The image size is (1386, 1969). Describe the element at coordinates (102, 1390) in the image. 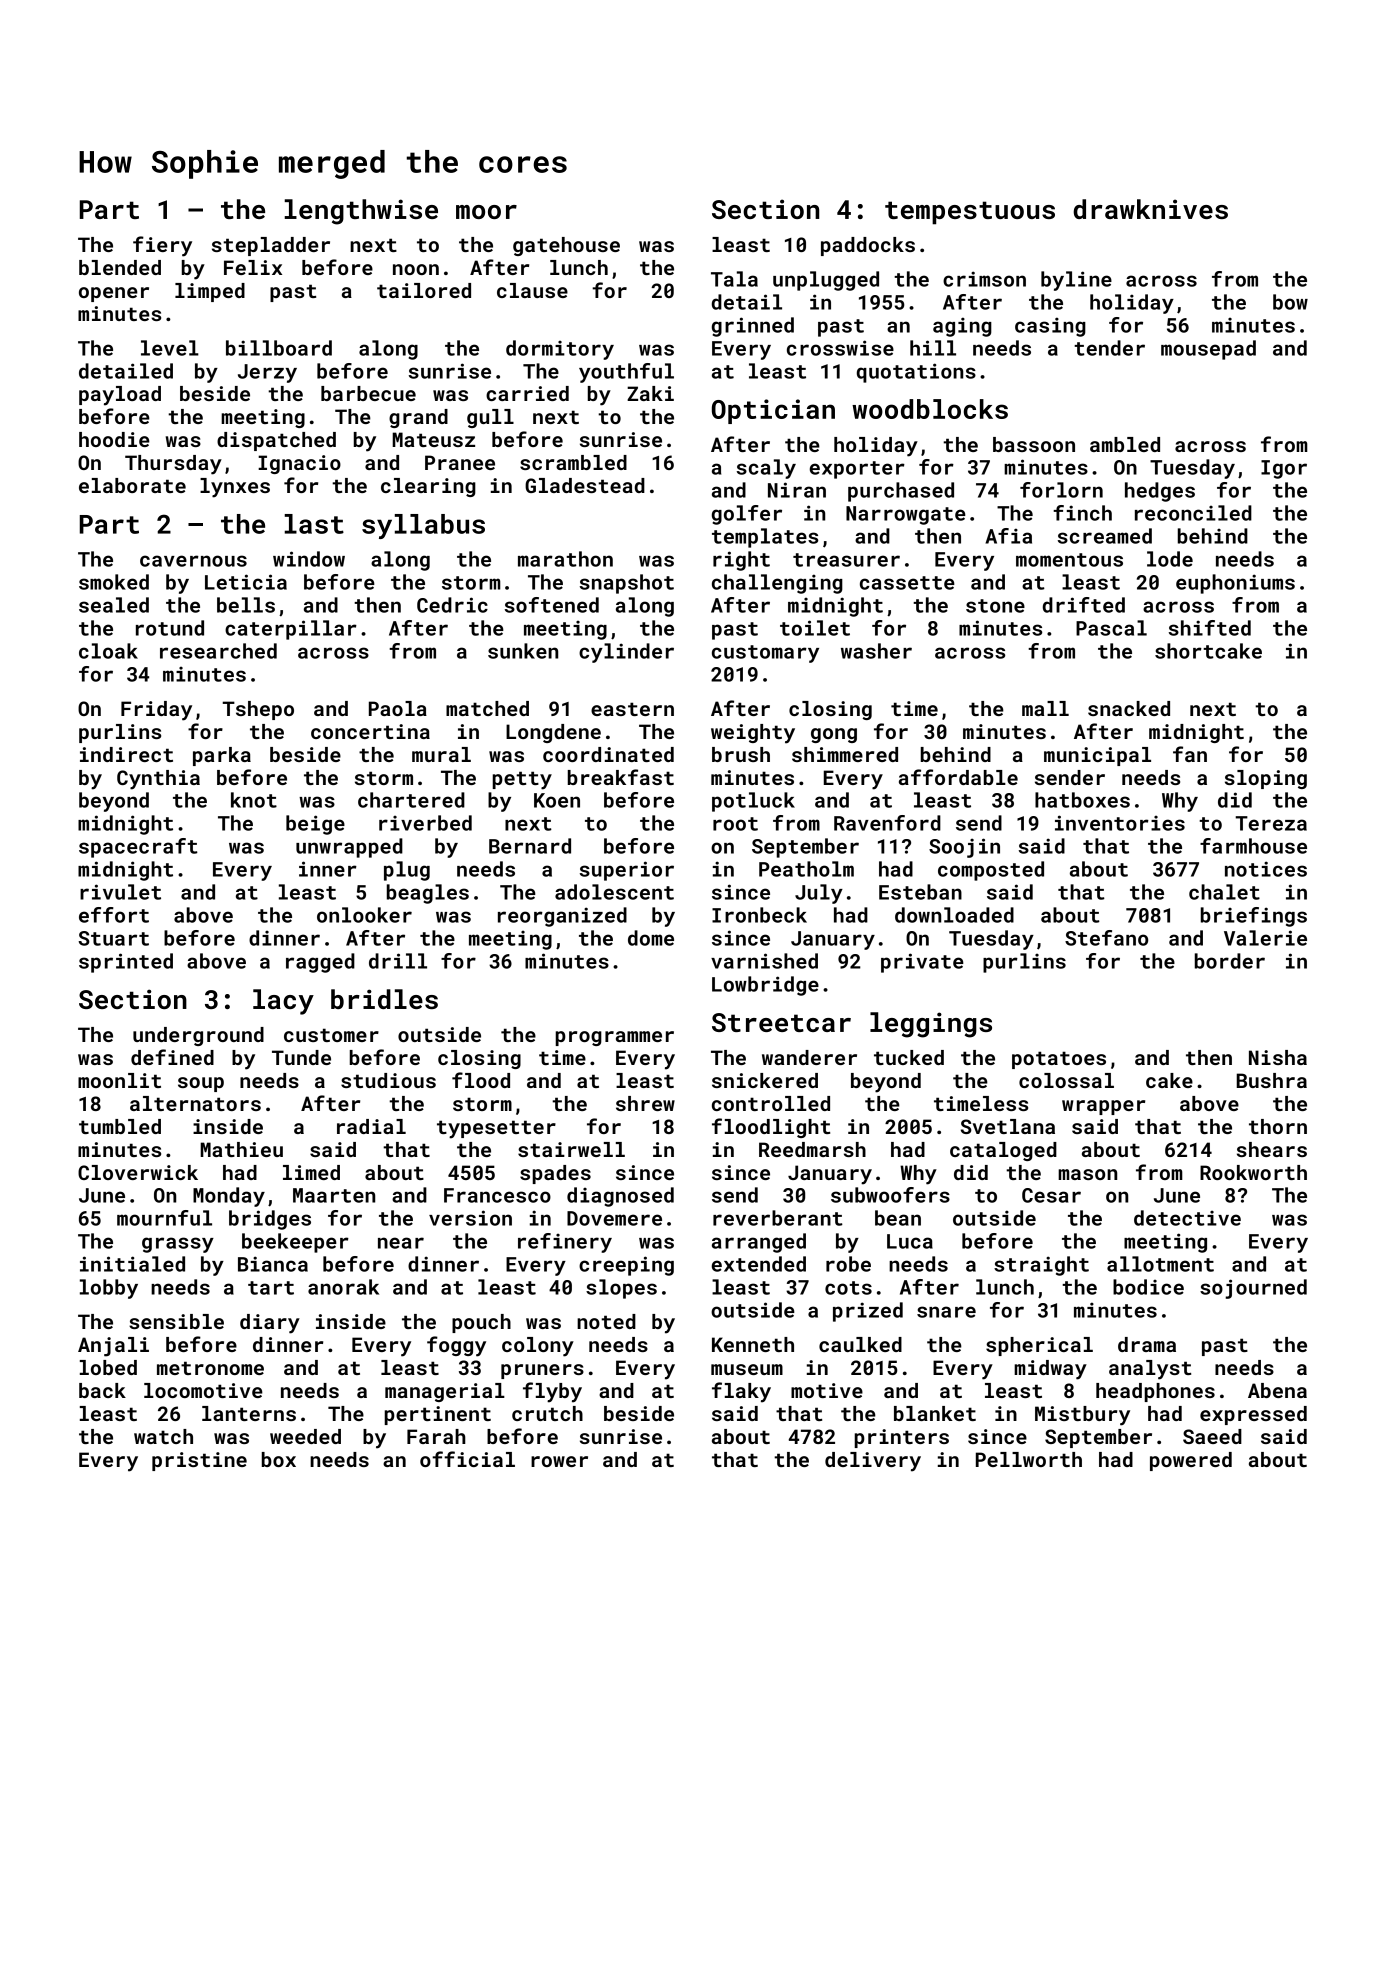

I see `back` at that location.
